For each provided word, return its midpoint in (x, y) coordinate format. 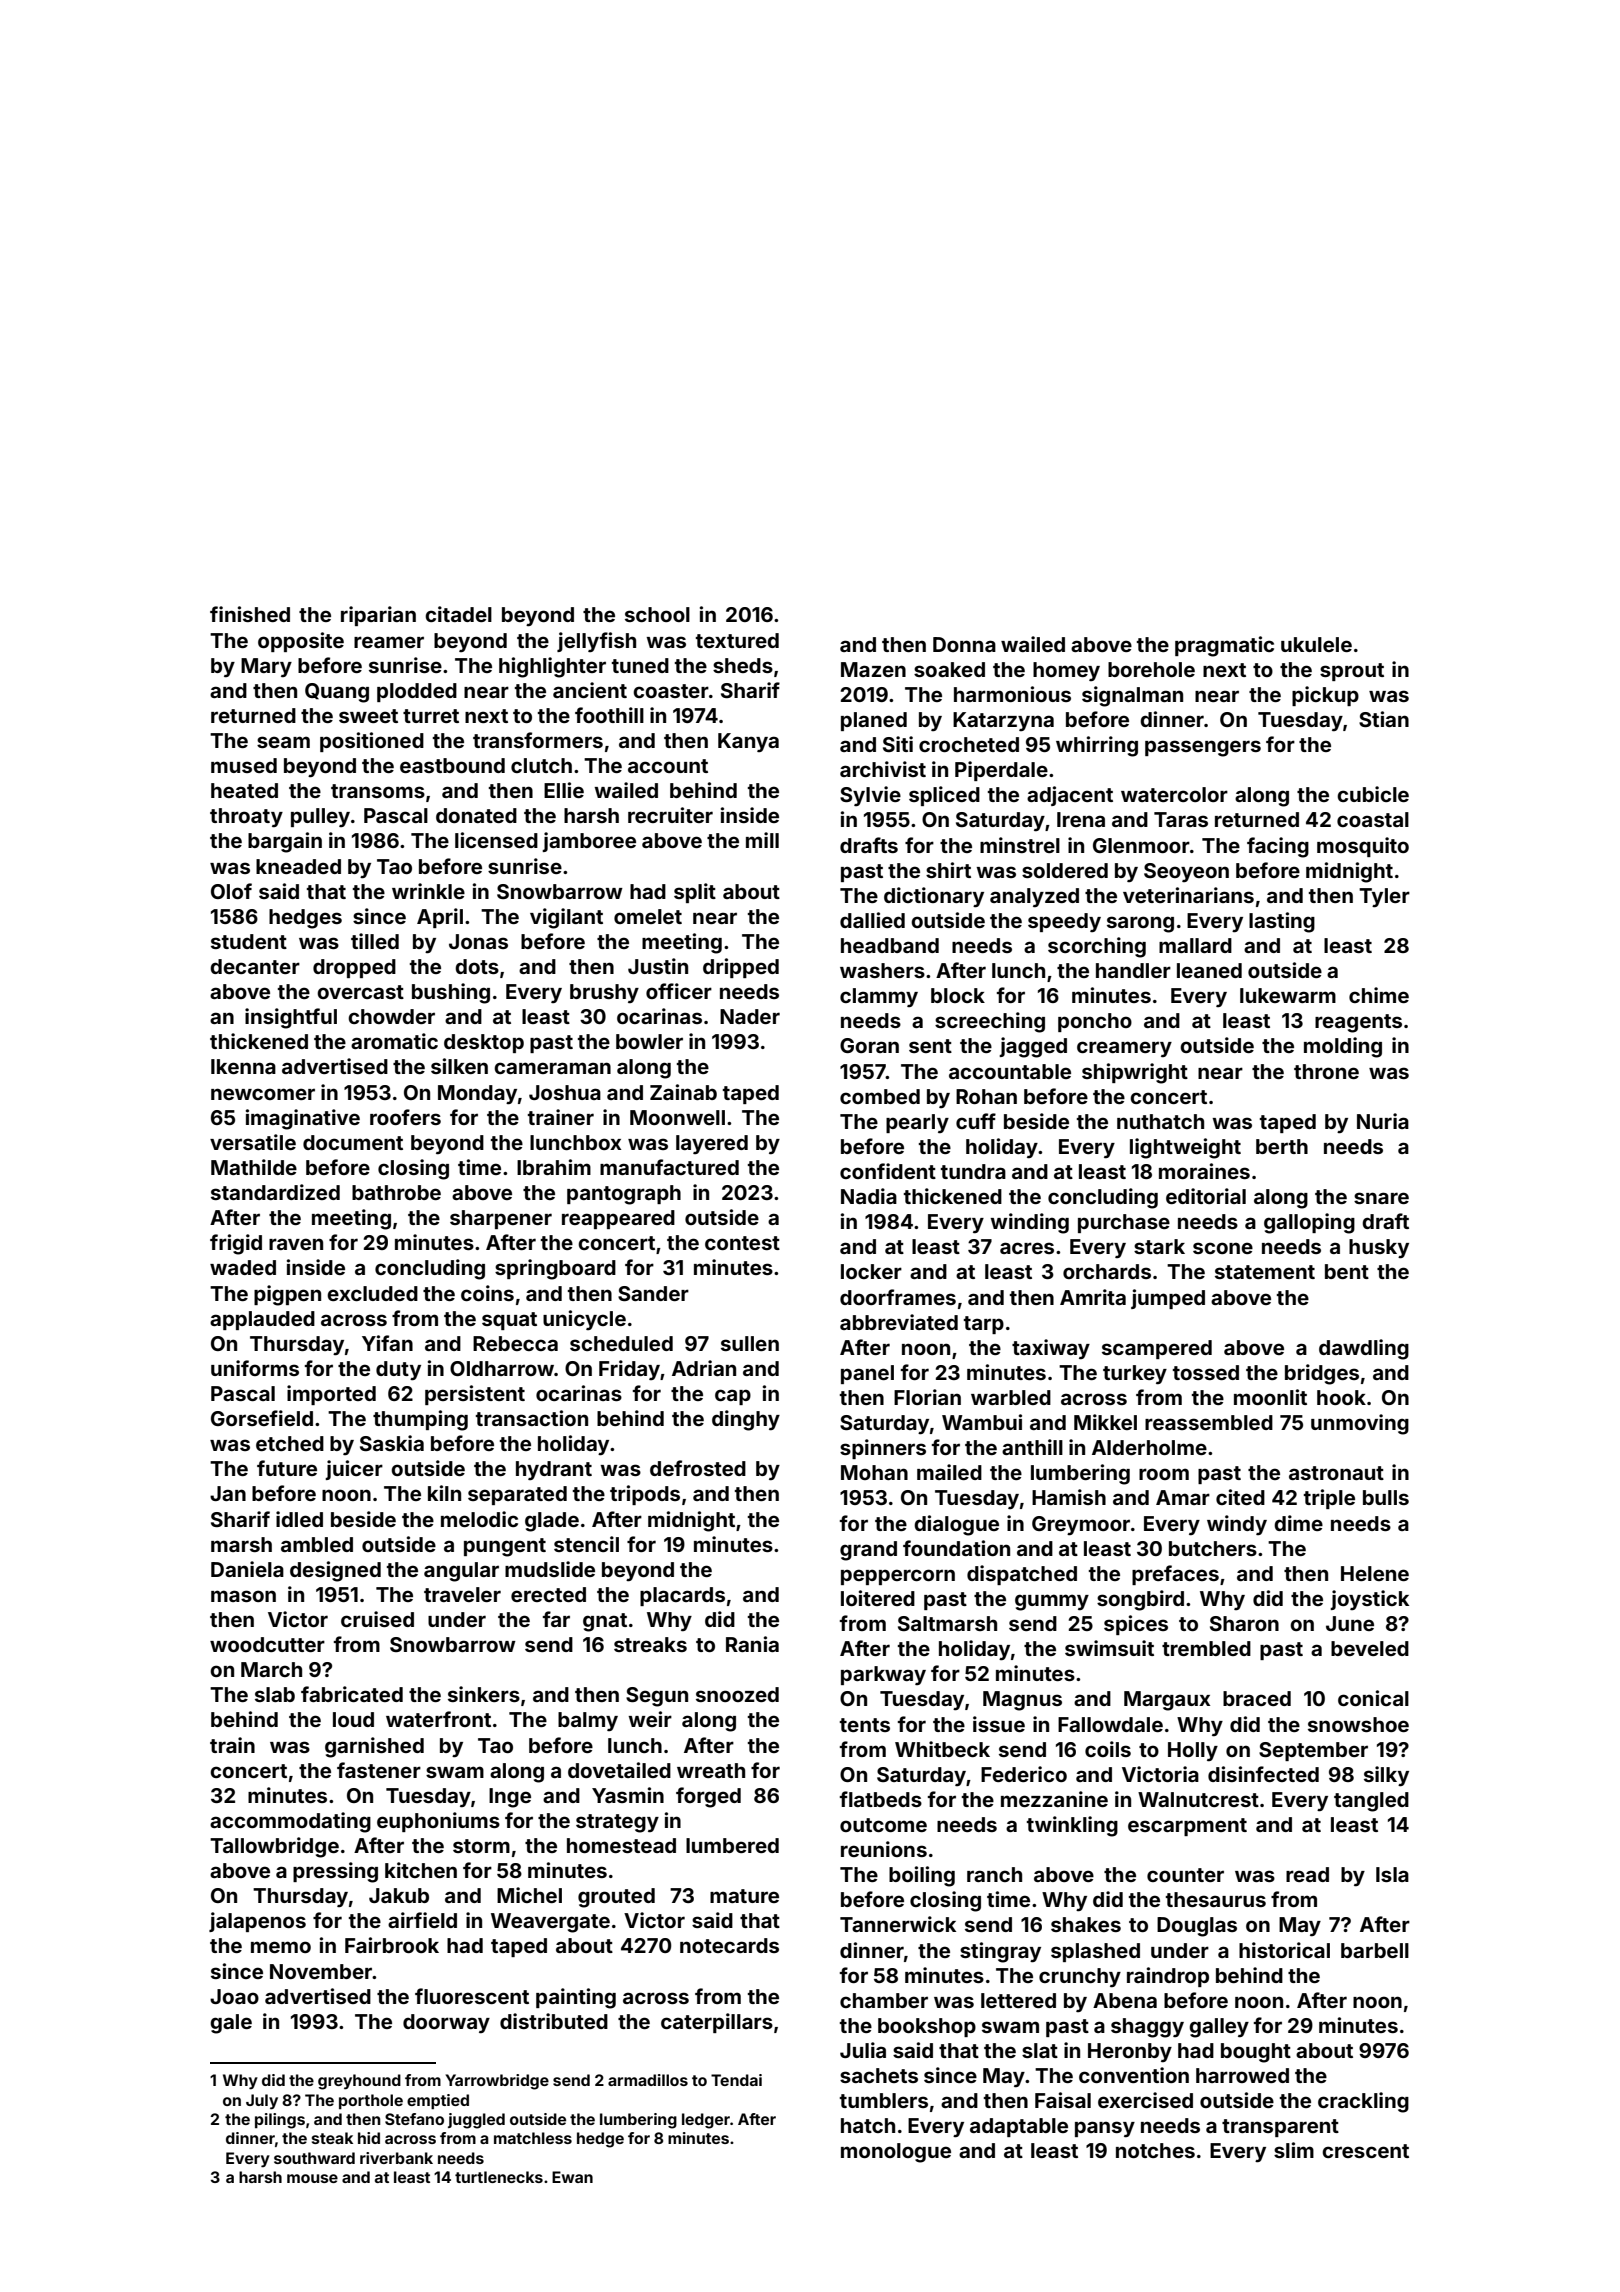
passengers (1203, 748)
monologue (896, 2153)
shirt (948, 870)
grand (868, 1551)
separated (517, 1495)
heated (244, 790)
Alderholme (1149, 1447)
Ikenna (243, 1066)
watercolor (1174, 794)
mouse (312, 2178)
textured (737, 640)
